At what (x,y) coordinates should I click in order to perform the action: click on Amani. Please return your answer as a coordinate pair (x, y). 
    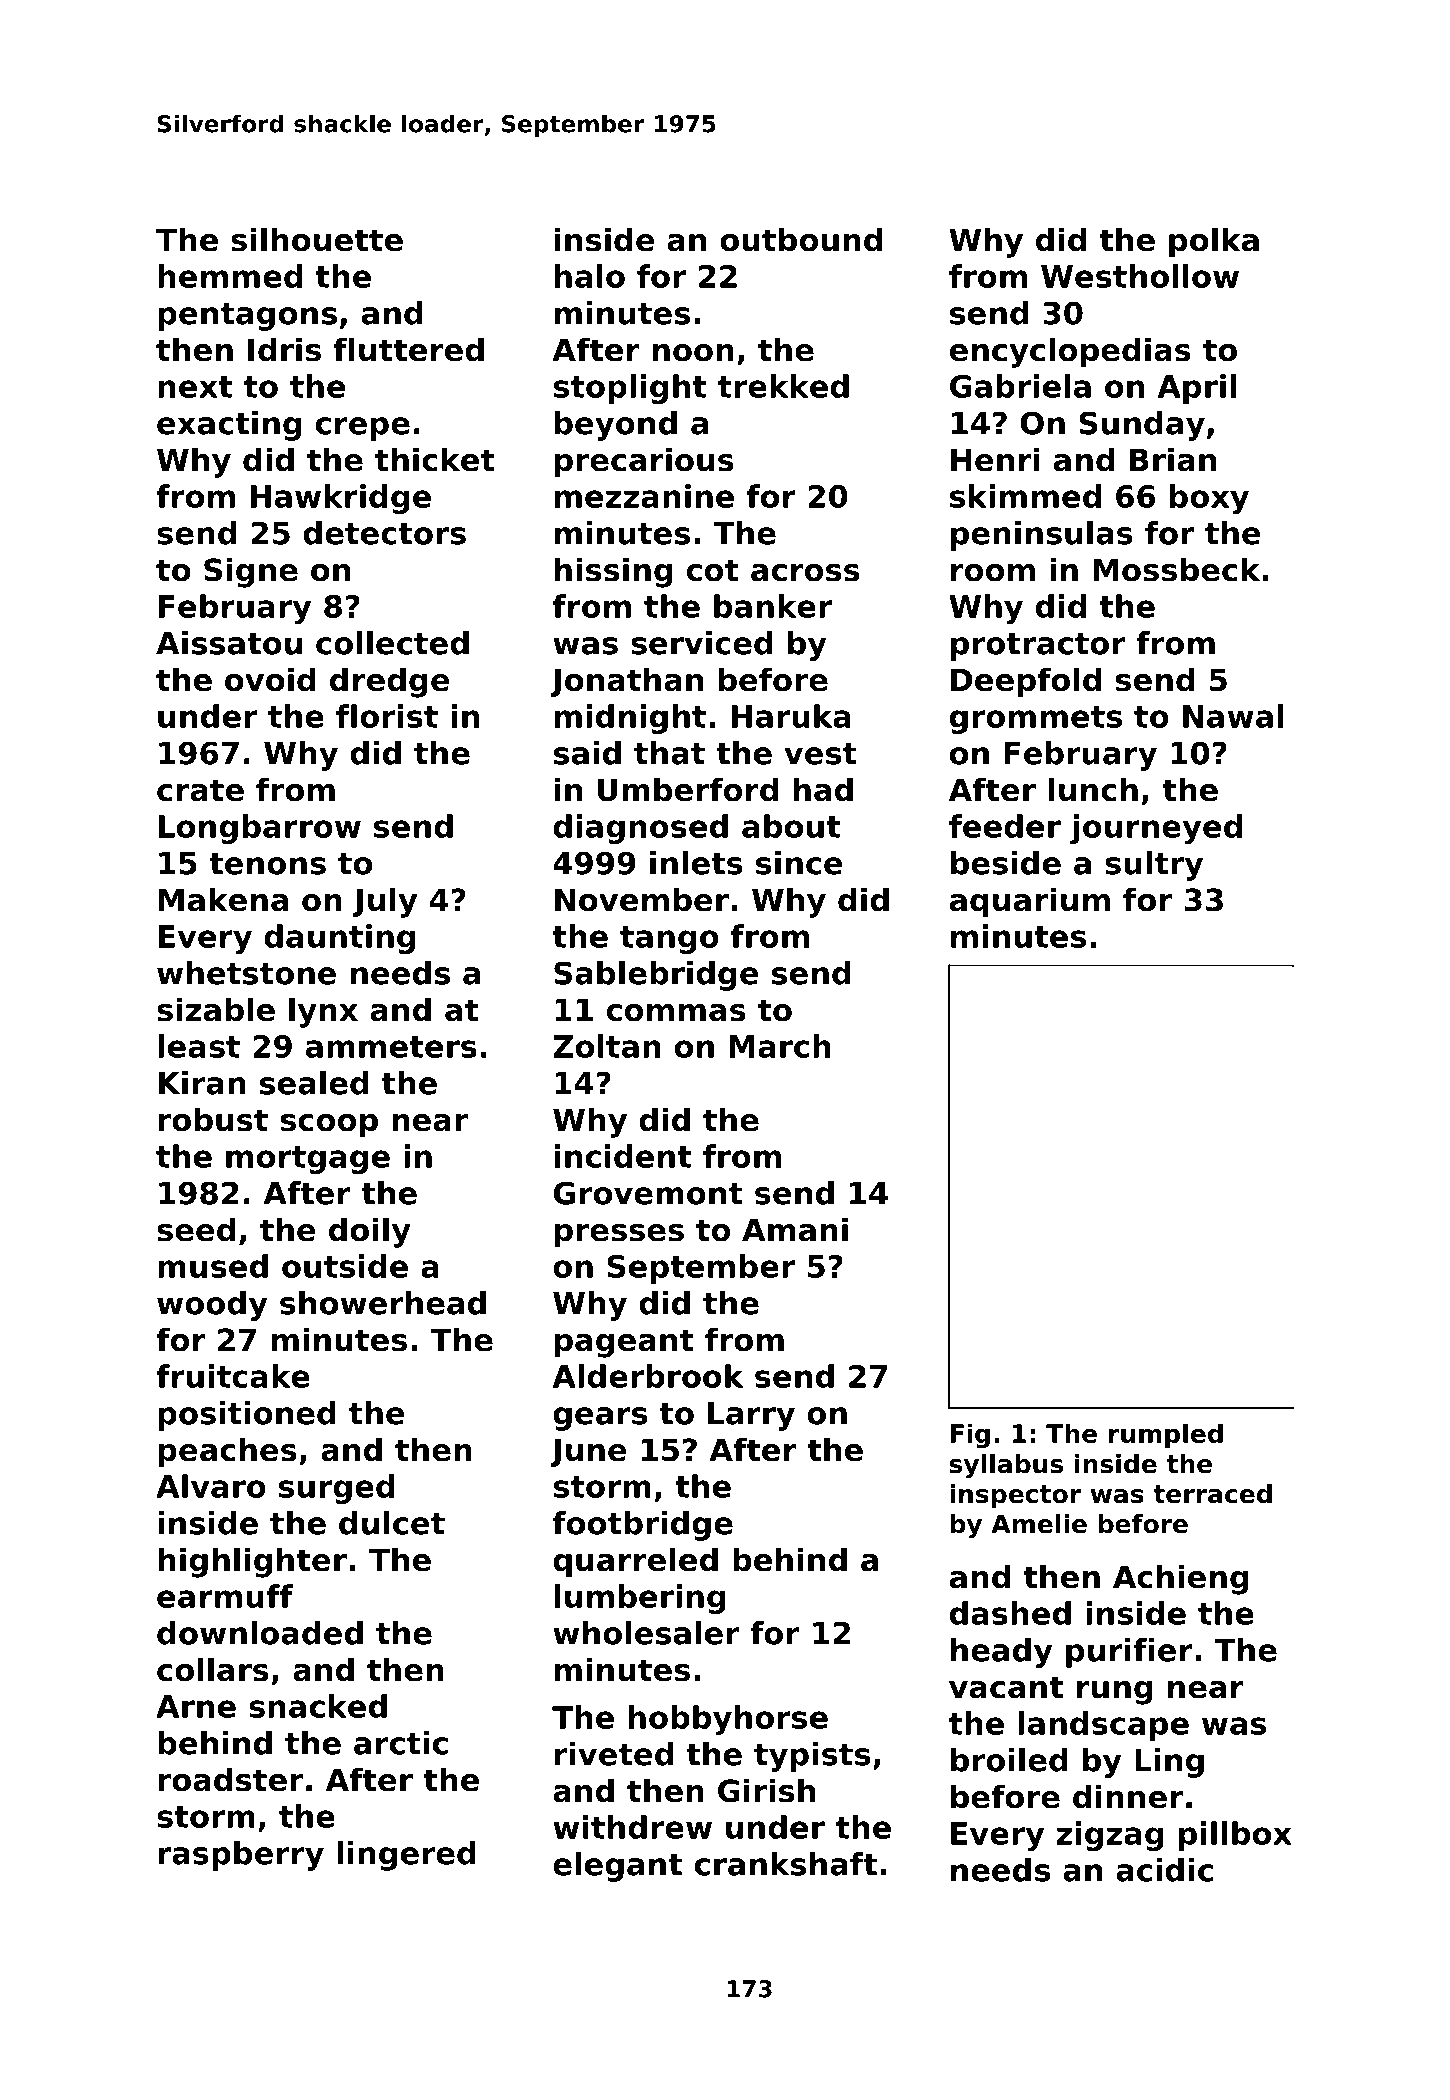
    Looking at the image, I should click on (795, 1230).
